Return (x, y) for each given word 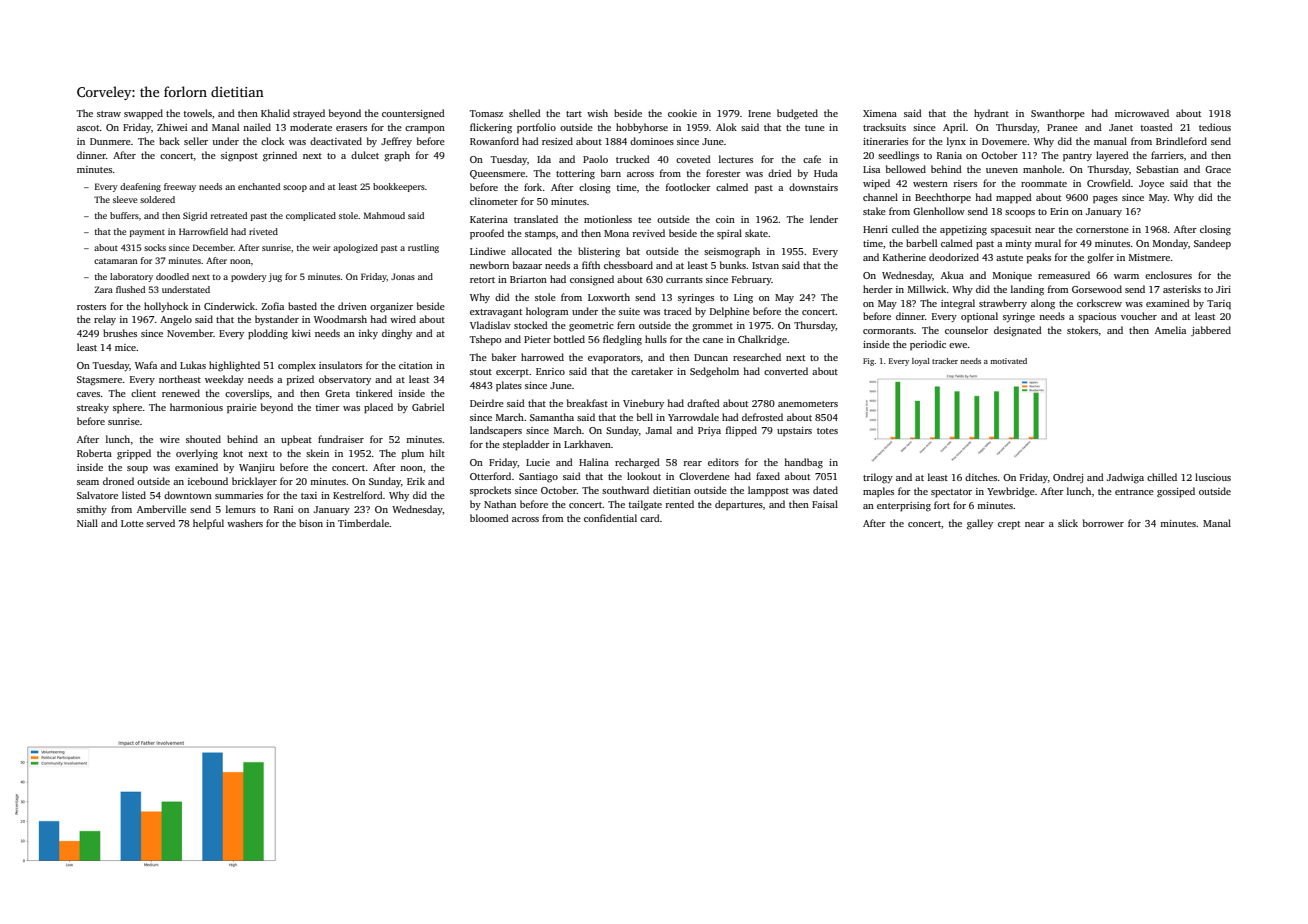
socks (155, 247)
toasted (1157, 127)
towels (198, 113)
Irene (759, 113)
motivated (1008, 361)
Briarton (528, 279)
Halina (594, 462)
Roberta (94, 453)
